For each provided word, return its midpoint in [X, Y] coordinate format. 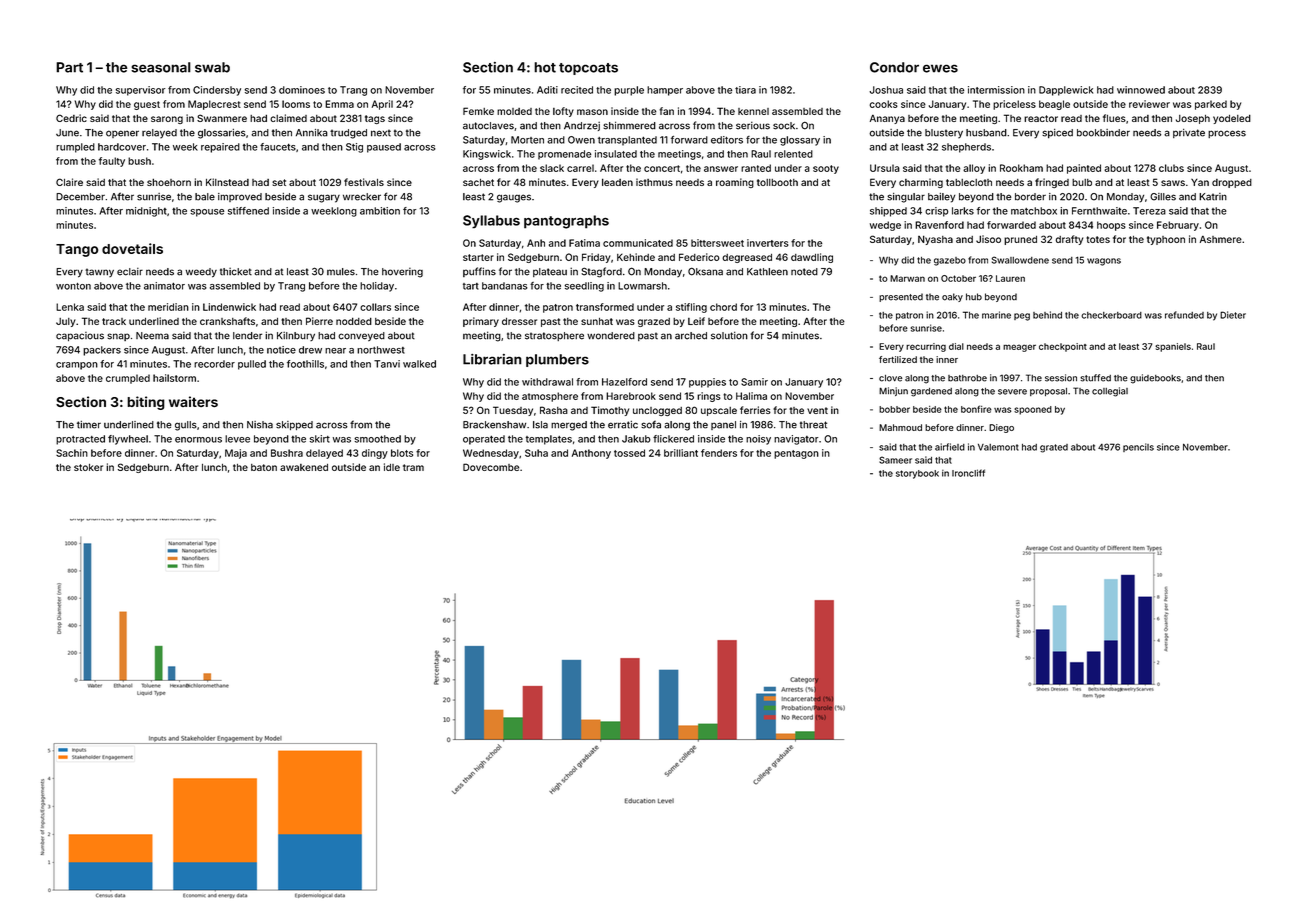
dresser [519, 321]
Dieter [1233, 315]
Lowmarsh [642, 286]
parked [1211, 105]
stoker [88, 467]
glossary [800, 141]
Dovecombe [491, 467]
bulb [1082, 182]
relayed [159, 134]
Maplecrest [214, 105]
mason [592, 112]
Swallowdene [1020, 260]
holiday [377, 287]
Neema [152, 336]
